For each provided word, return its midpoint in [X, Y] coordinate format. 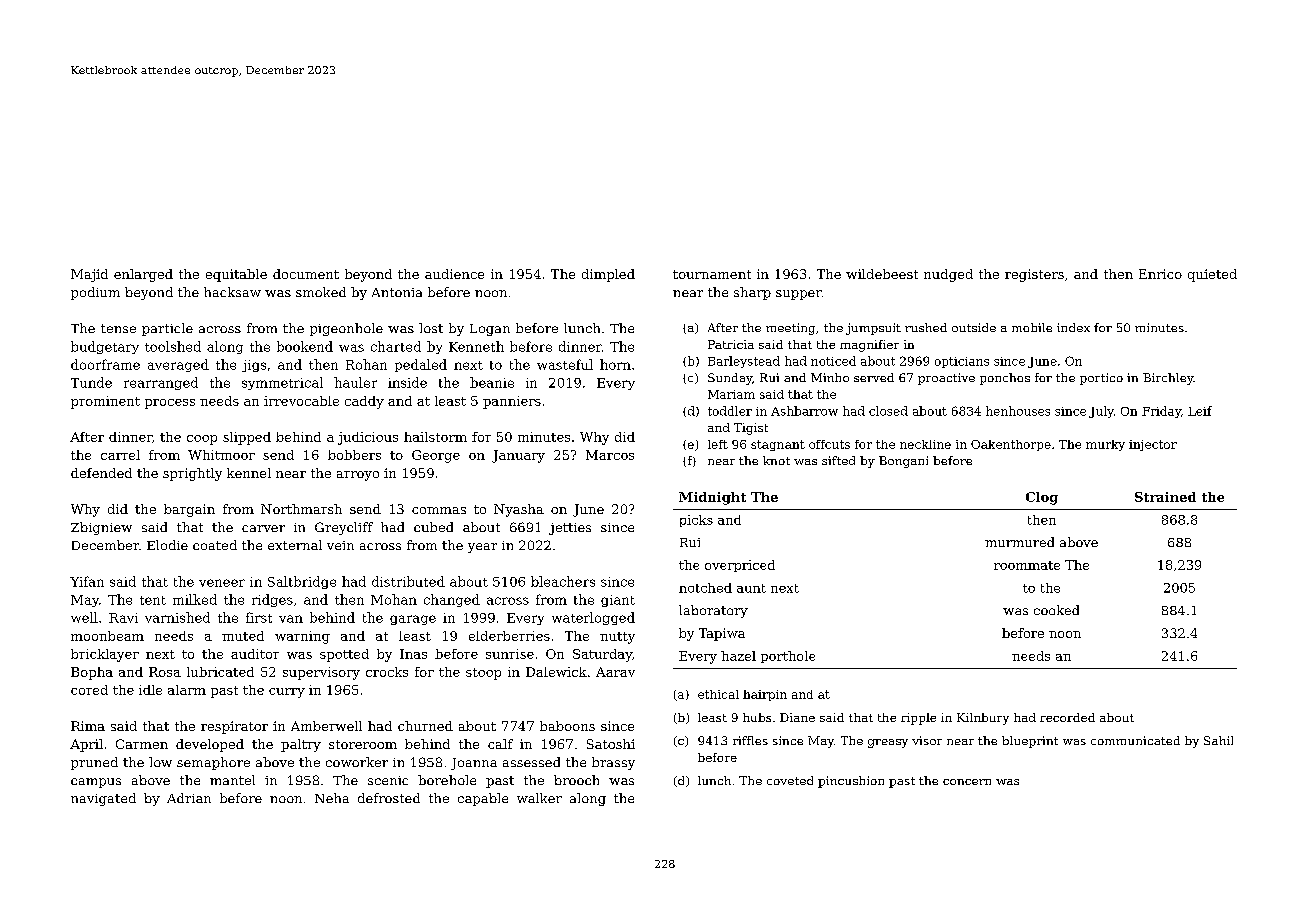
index [1073, 327]
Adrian [189, 798]
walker [539, 798]
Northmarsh [301, 509]
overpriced [740, 566]
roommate [1027, 565]
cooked [1056, 610]
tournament [712, 274]
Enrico [1160, 274]
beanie [492, 382]
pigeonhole [346, 329]
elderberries [509, 636]
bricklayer [105, 655]
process [170, 404]
